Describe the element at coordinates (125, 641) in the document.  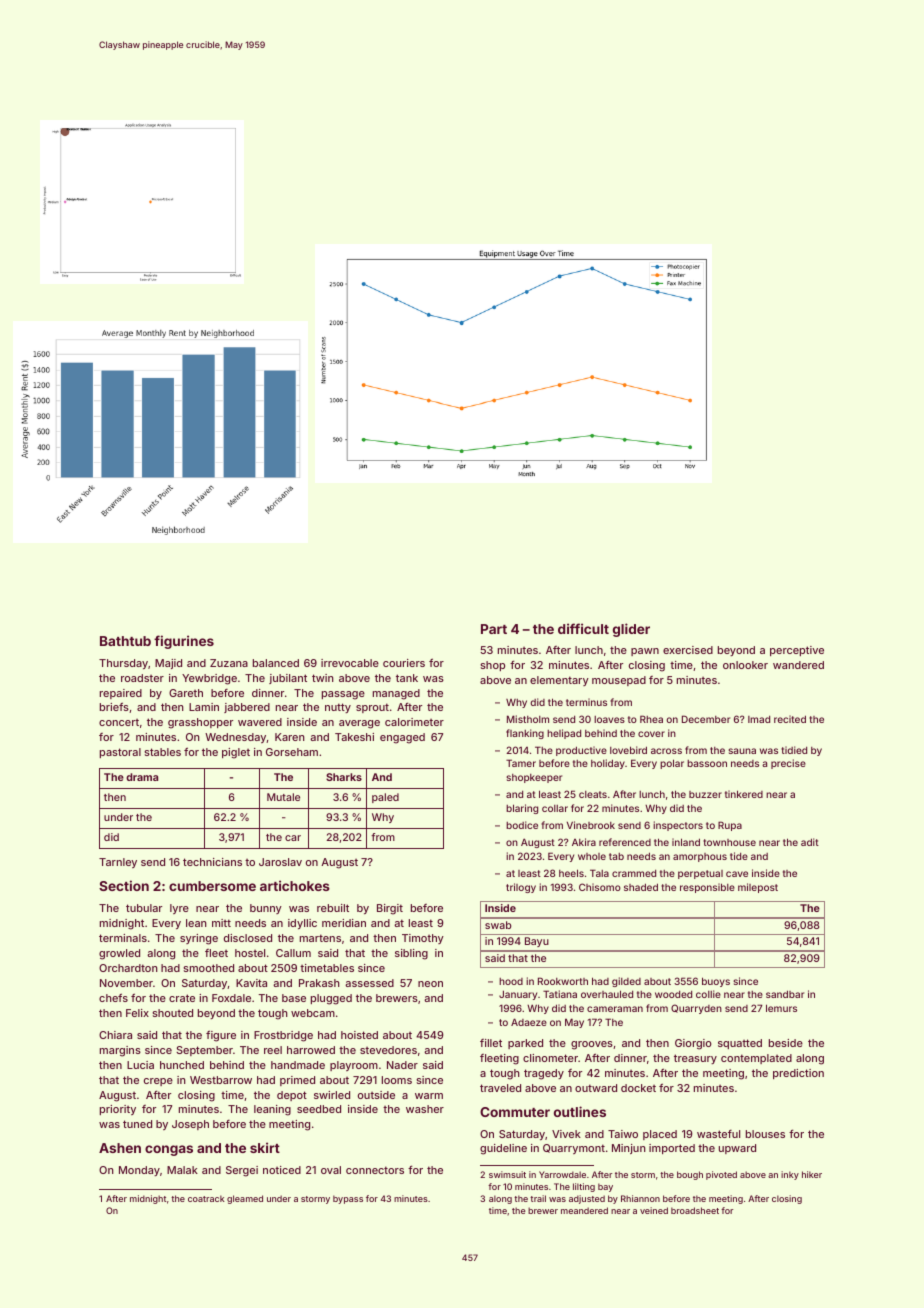
I see `Bathtub` at that location.
